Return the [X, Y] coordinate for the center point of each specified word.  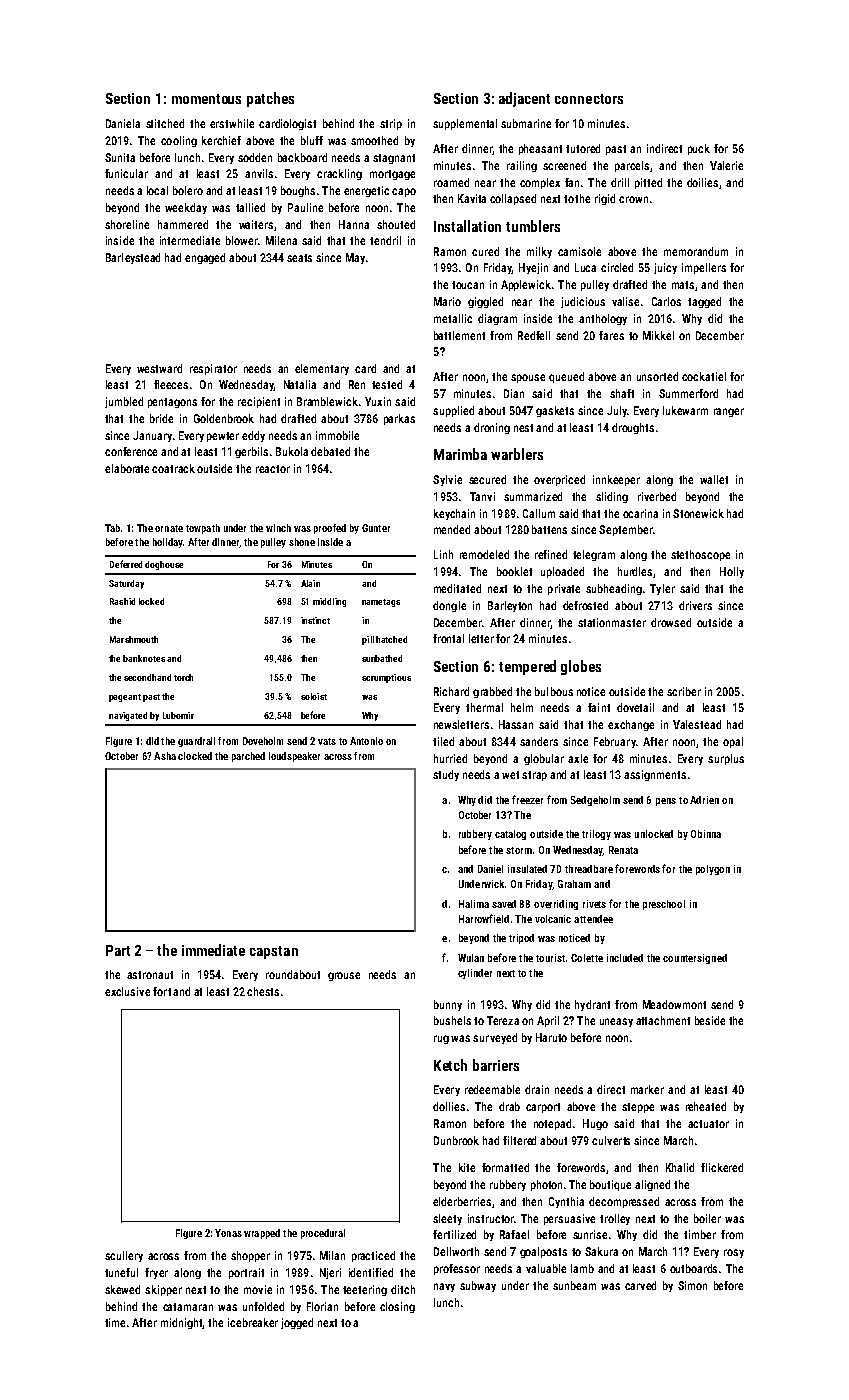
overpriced [559, 480]
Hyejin [533, 268]
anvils [259, 173]
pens [666, 802]
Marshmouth [134, 639]
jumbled [124, 402]
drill [620, 182]
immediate [213, 950]
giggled [485, 302]
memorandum [696, 251]
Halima [474, 904]
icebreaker [253, 1322]
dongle [449, 606]
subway [478, 1286]
